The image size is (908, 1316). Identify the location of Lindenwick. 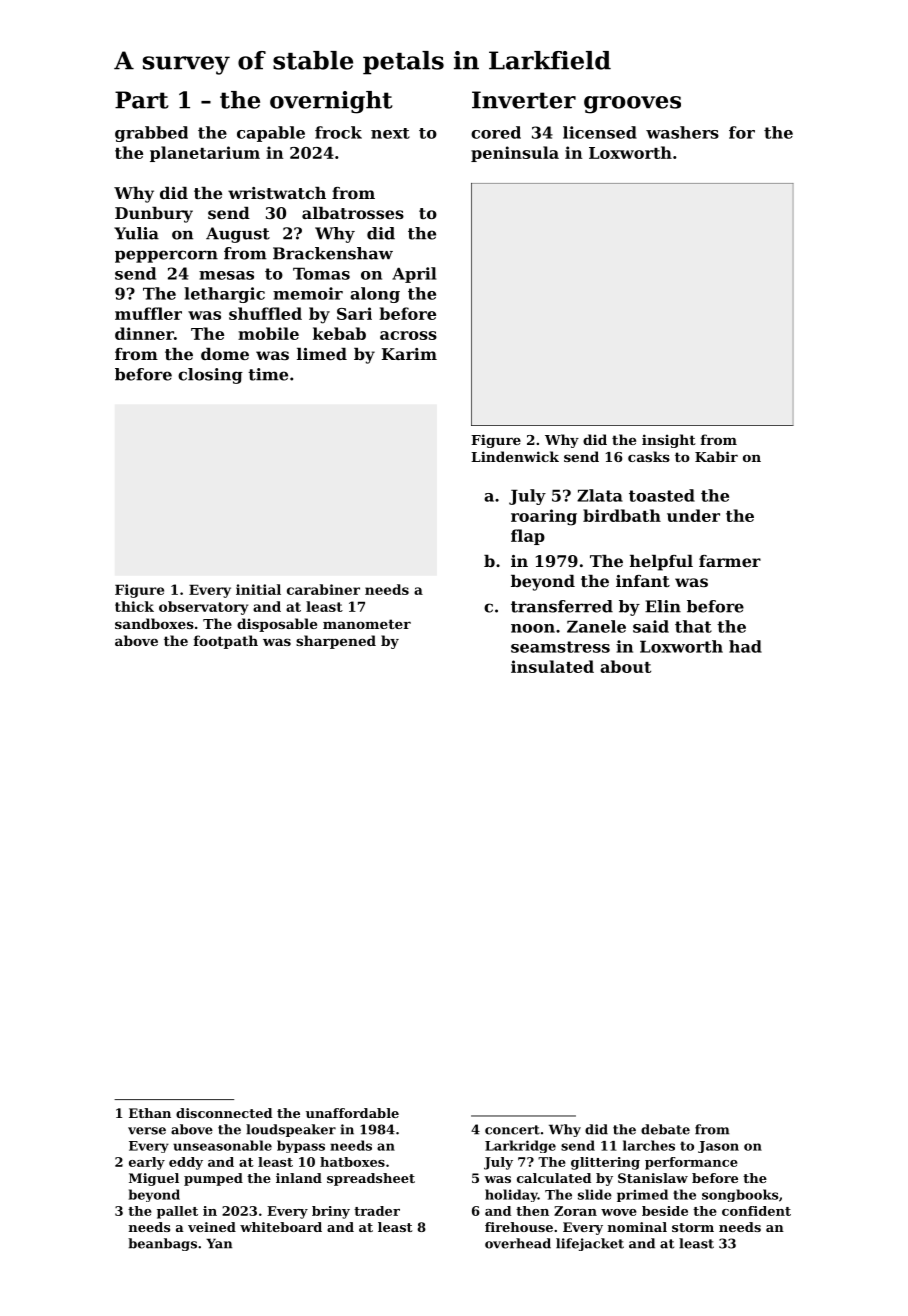
(515, 456).
